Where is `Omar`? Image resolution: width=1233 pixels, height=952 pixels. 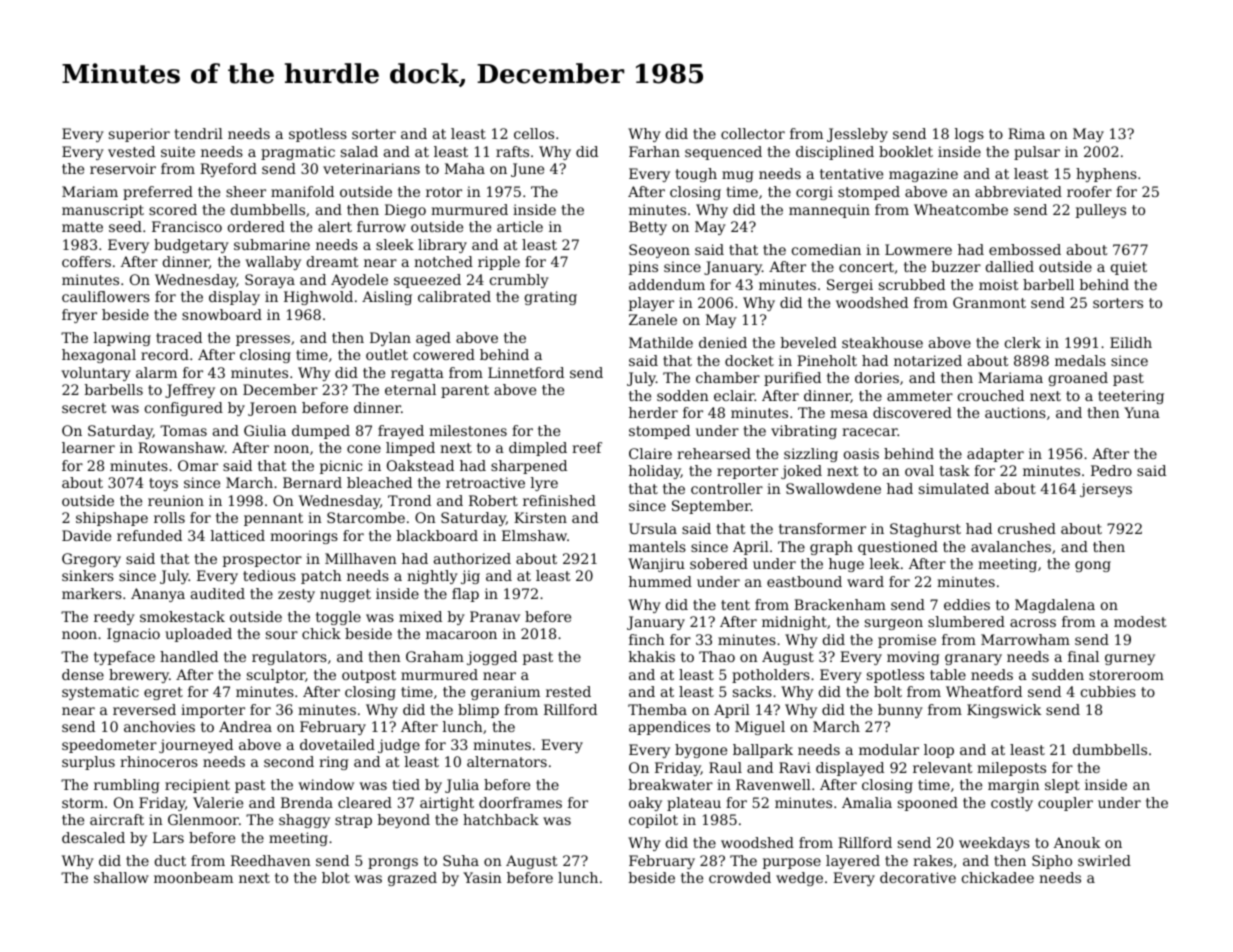
Omar is located at coordinates (198, 465).
